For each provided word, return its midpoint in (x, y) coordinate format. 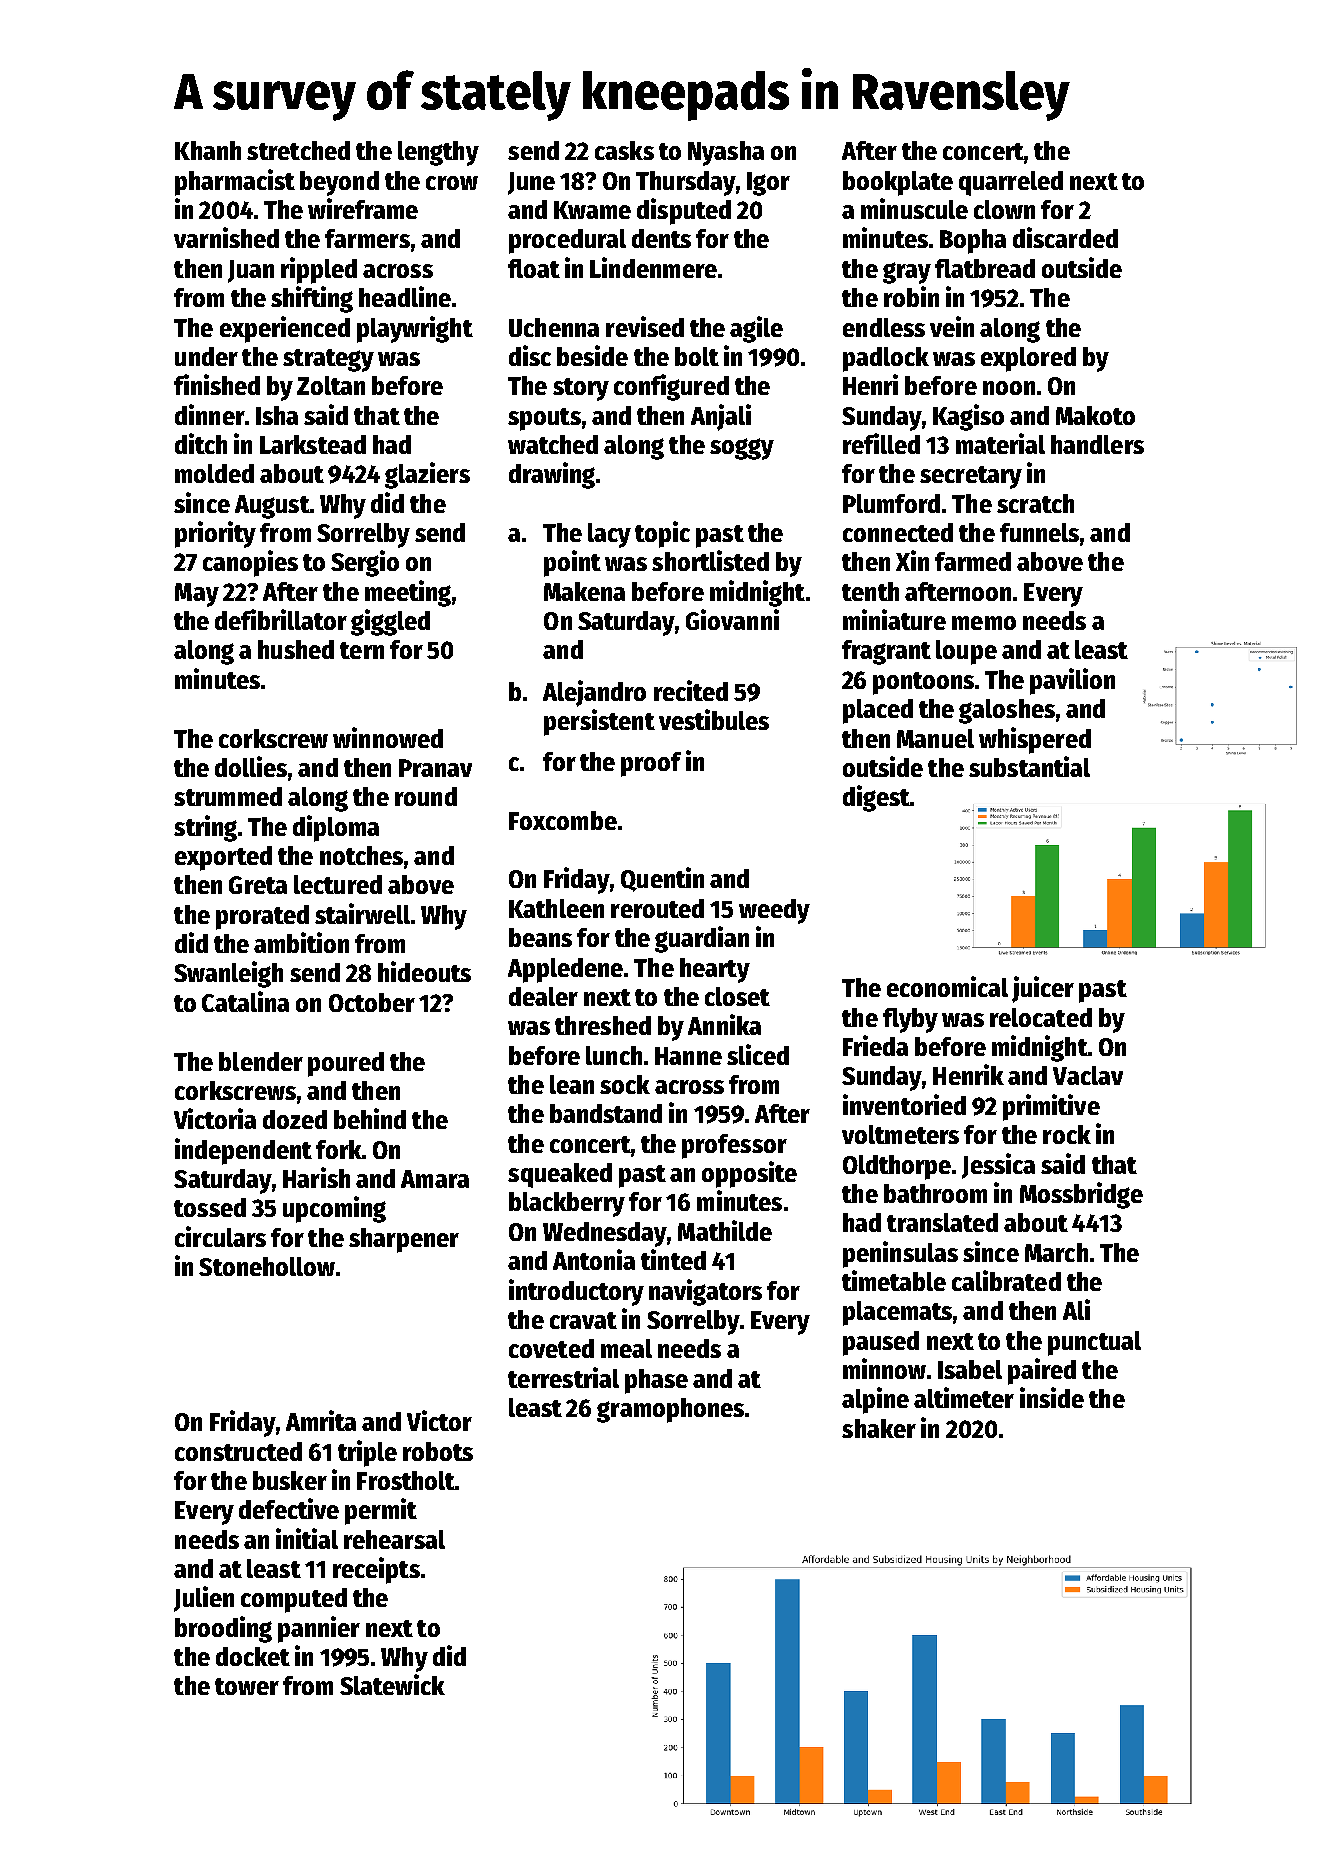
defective (289, 1508)
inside (1052, 1397)
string (205, 828)
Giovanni (732, 619)
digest (876, 798)
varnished (226, 237)
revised (645, 326)
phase (656, 1381)
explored (1028, 359)
